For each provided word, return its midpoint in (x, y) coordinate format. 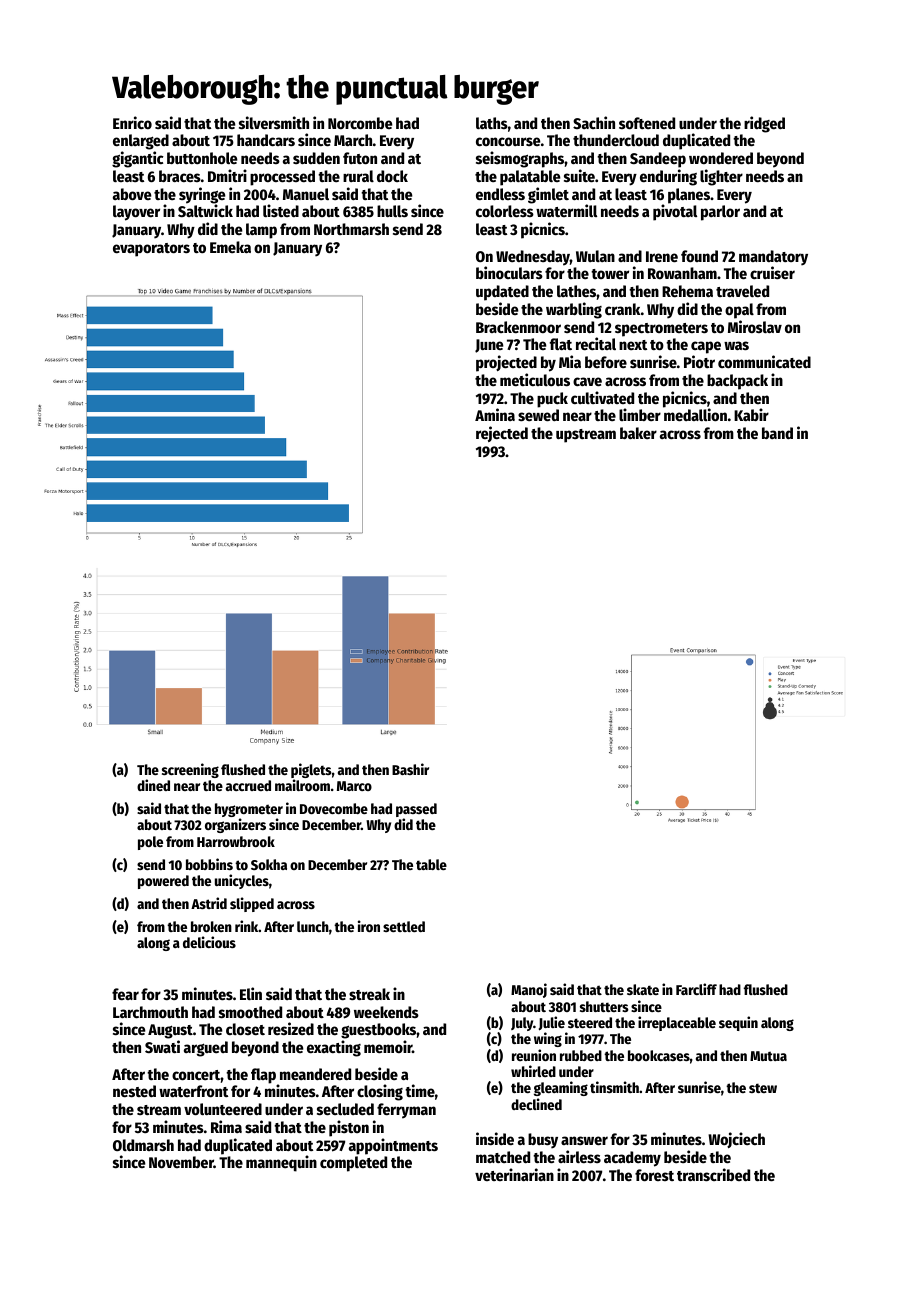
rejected (502, 434)
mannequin (281, 1163)
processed (282, 178)
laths (492, 123)
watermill (566, 210)
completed (353, 1164)
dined (153, 785)
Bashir (410, 769)
